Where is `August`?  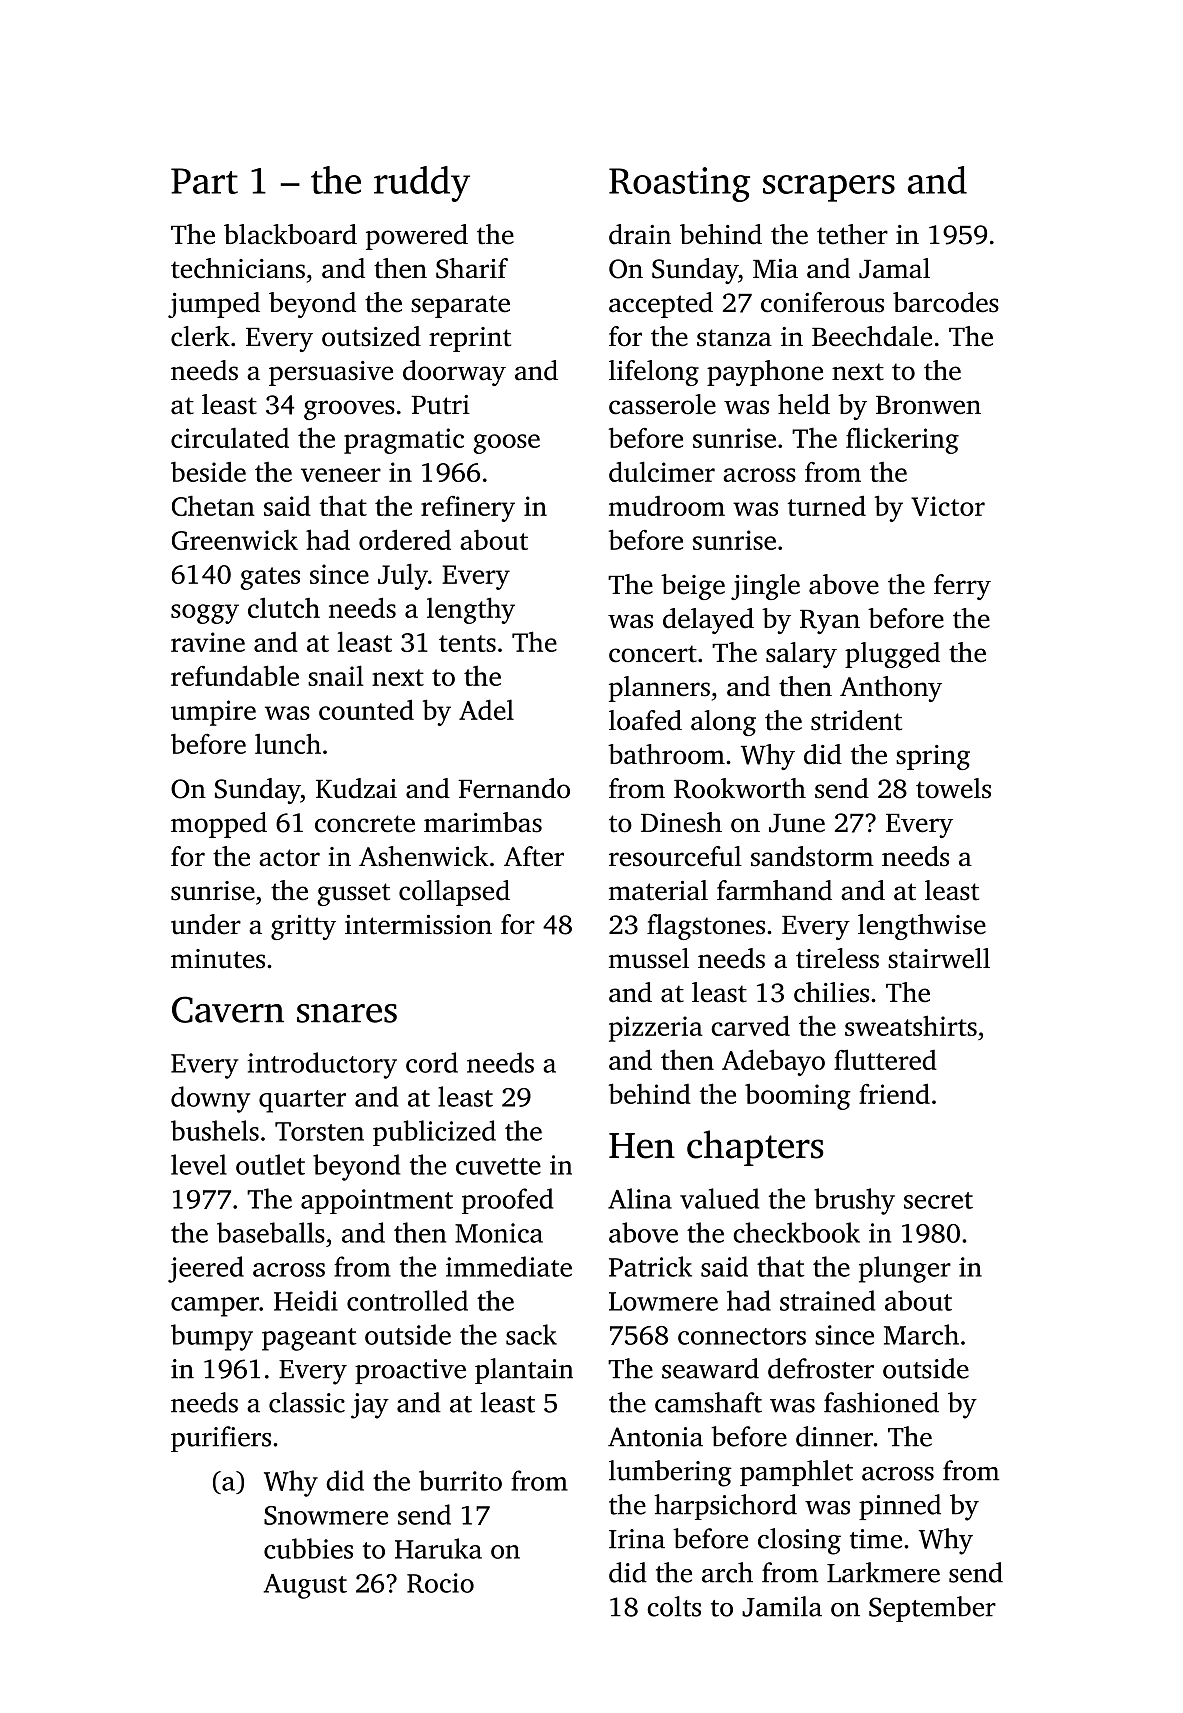
August is located at coordinates (305, 1586).
